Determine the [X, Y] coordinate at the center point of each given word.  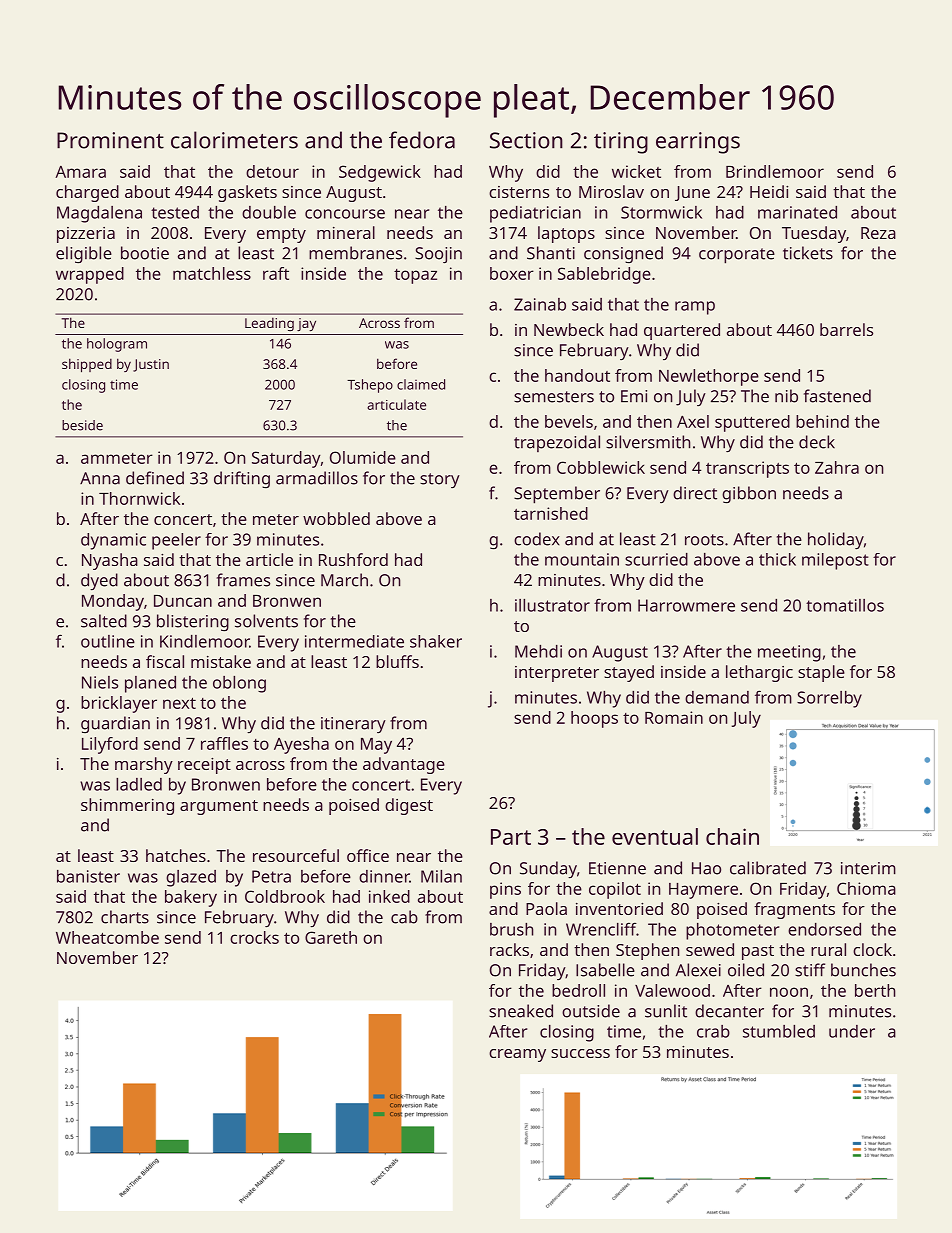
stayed [629, 673]
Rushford [353, 559]
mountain [582, 559]
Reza [878, 233]
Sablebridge [604, 275]
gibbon [749, 494]
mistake [221, 661]
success [580, 1053]
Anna [100, 478]
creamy [517, 1055]
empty [281, 235]
